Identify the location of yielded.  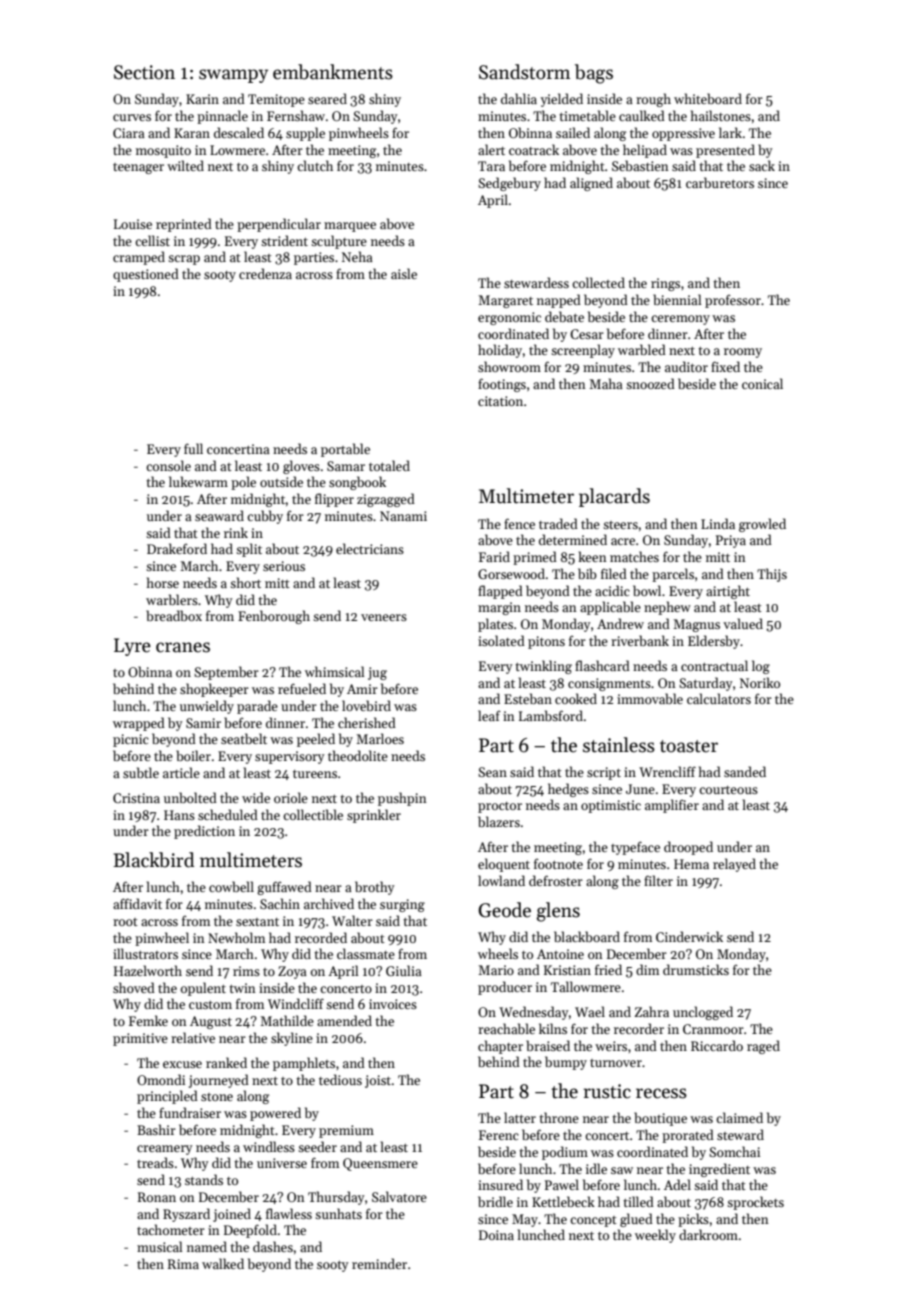
(562, 100).
